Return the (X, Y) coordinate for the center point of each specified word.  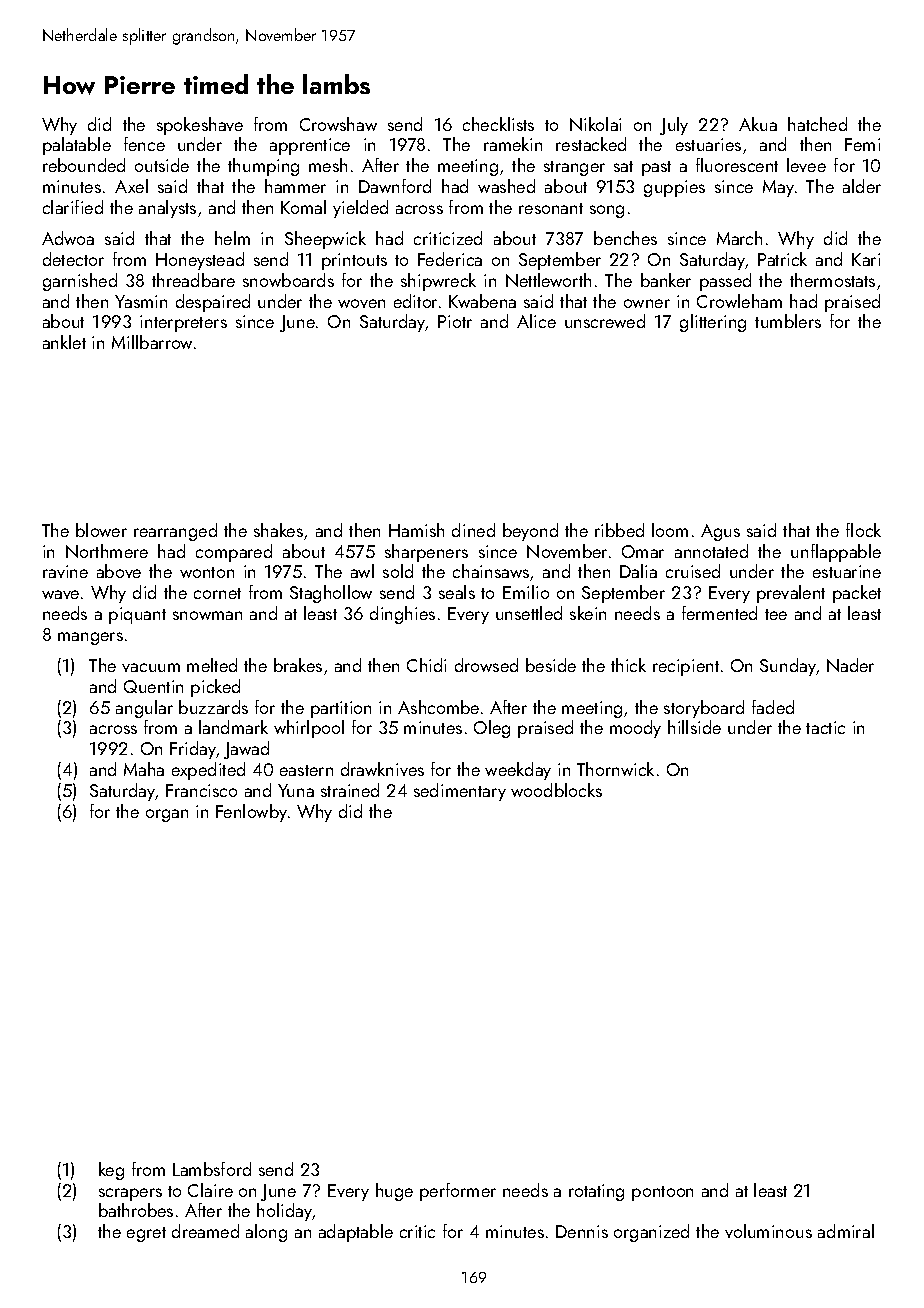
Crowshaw (338, 124)
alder (862, 186)
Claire (210, 1190)
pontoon (662, 1193)
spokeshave (200, 126)
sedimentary (460, 792)
